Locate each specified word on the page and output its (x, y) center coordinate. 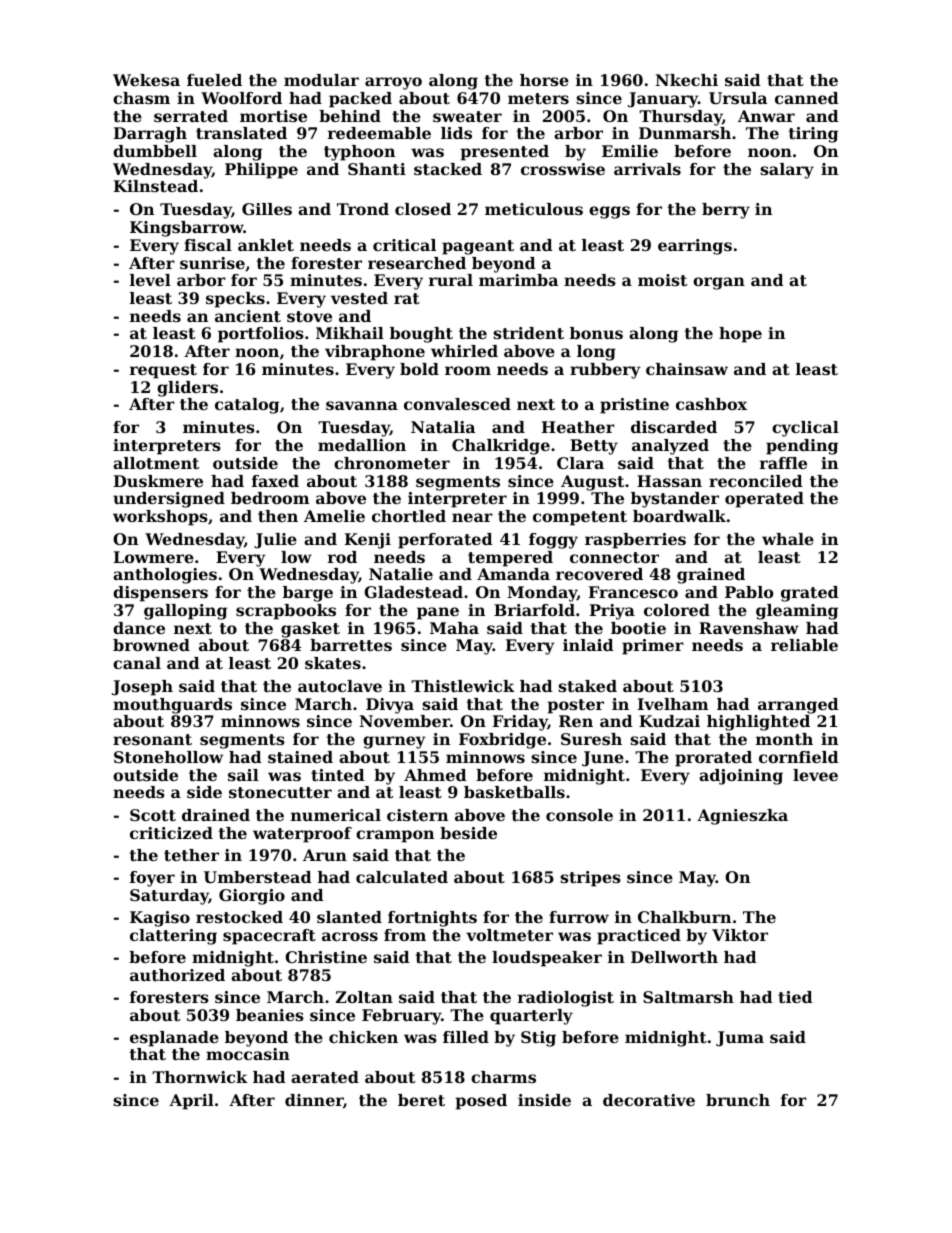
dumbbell (155, 151)
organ (719, 283)
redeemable (379, 133)
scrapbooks (286, 612)
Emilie (630, 151)
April (191, 1102)
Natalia (443, 427)
